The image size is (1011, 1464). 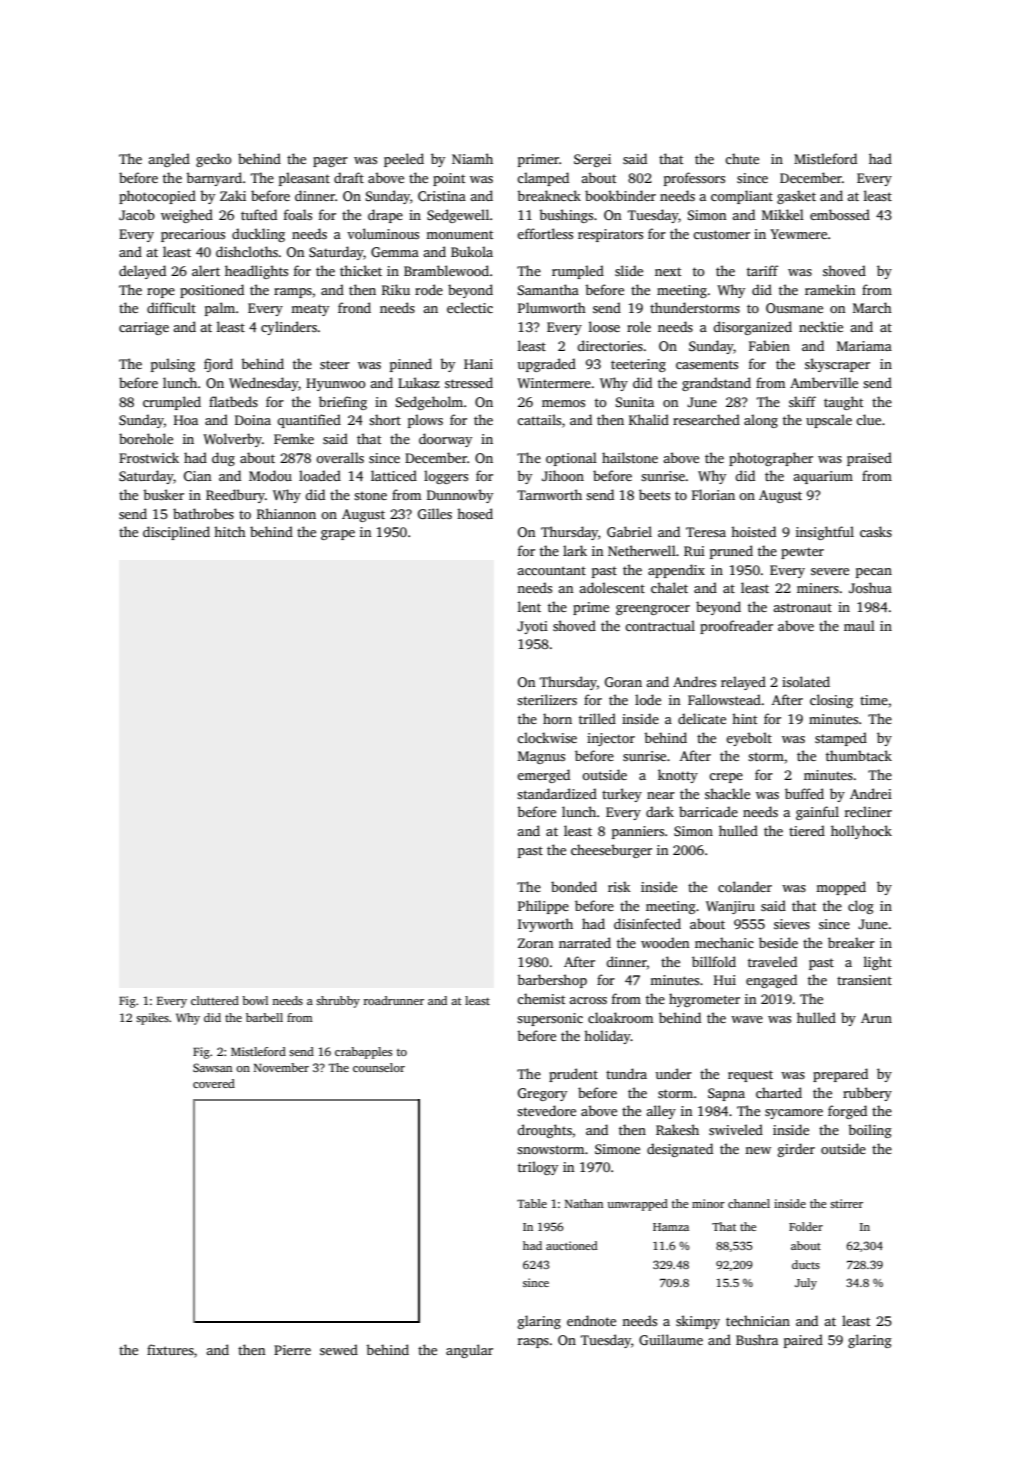 What do you see at coordinates (215, 1000) in the screenshot?
I see `cluttered` at bounding box center [215, 1000].
